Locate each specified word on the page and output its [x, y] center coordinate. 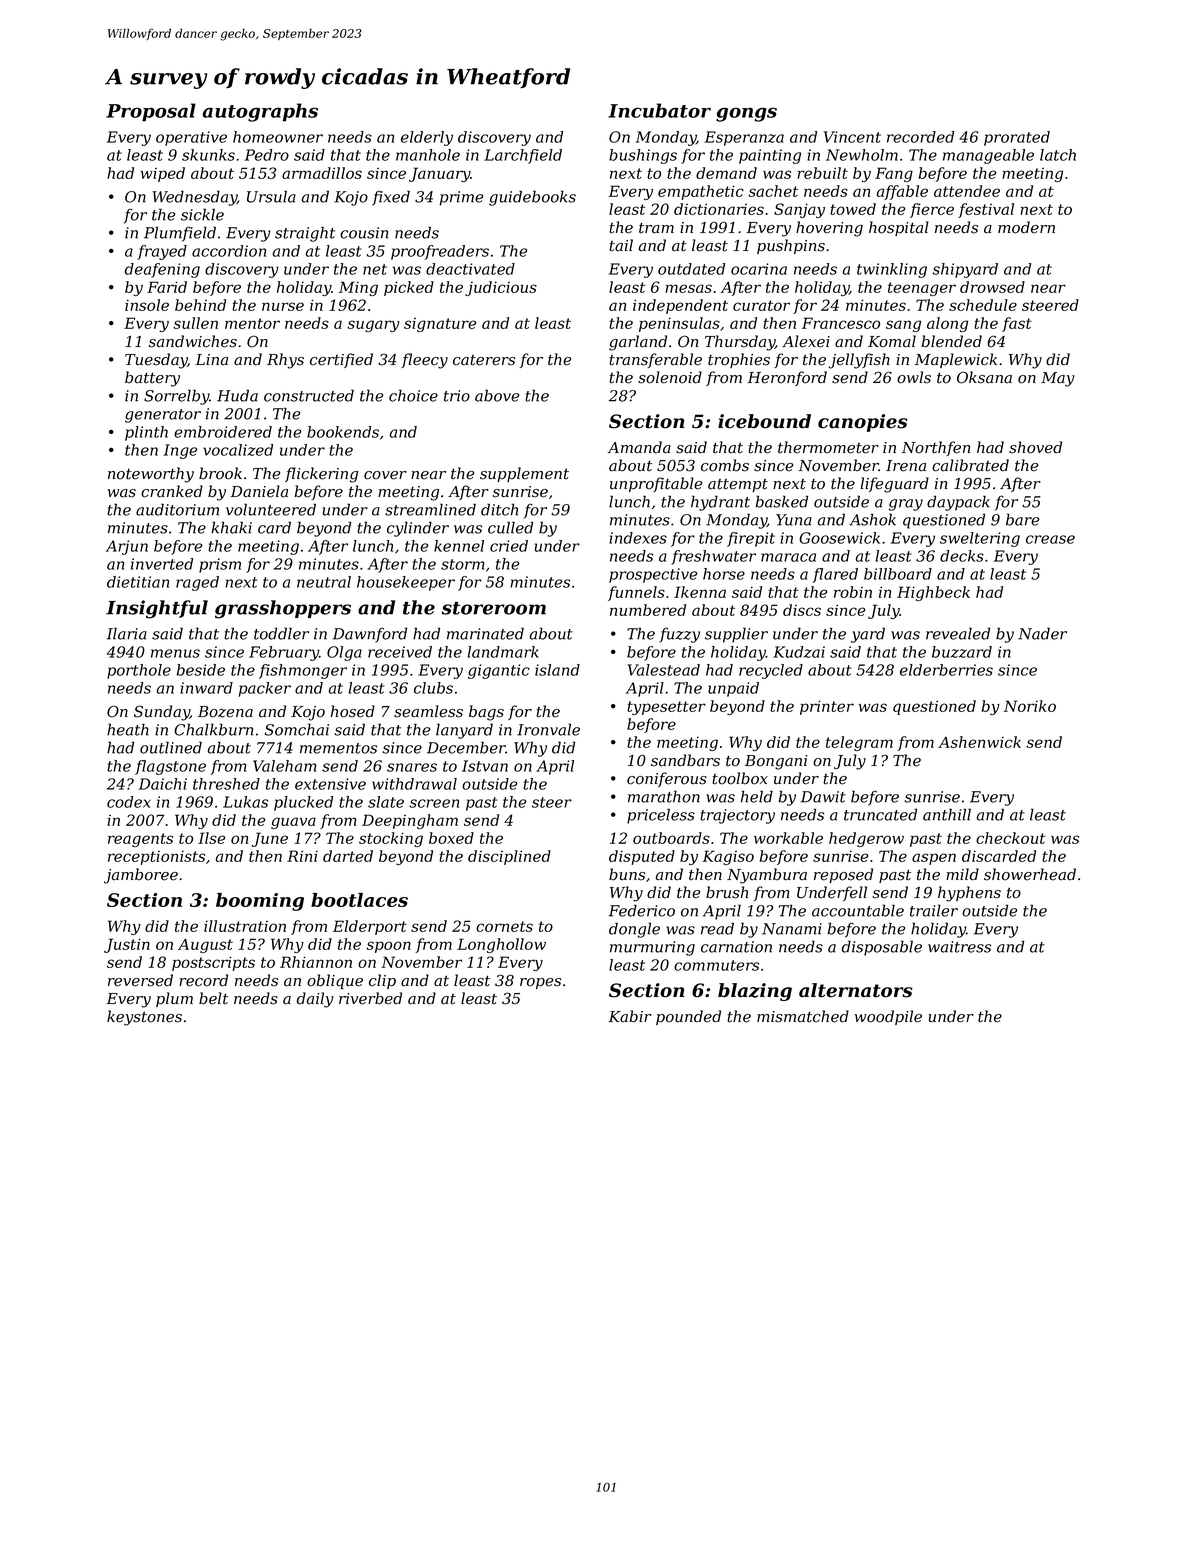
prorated [1017, 138]
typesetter [666, 708]
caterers [484, 360]
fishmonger [303, 671]
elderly [427, 138]
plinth [146, 433]
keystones [144, 1018]
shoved [1035, 447]
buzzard [962, 652]
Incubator [659, 110]
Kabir [630, 1016]
